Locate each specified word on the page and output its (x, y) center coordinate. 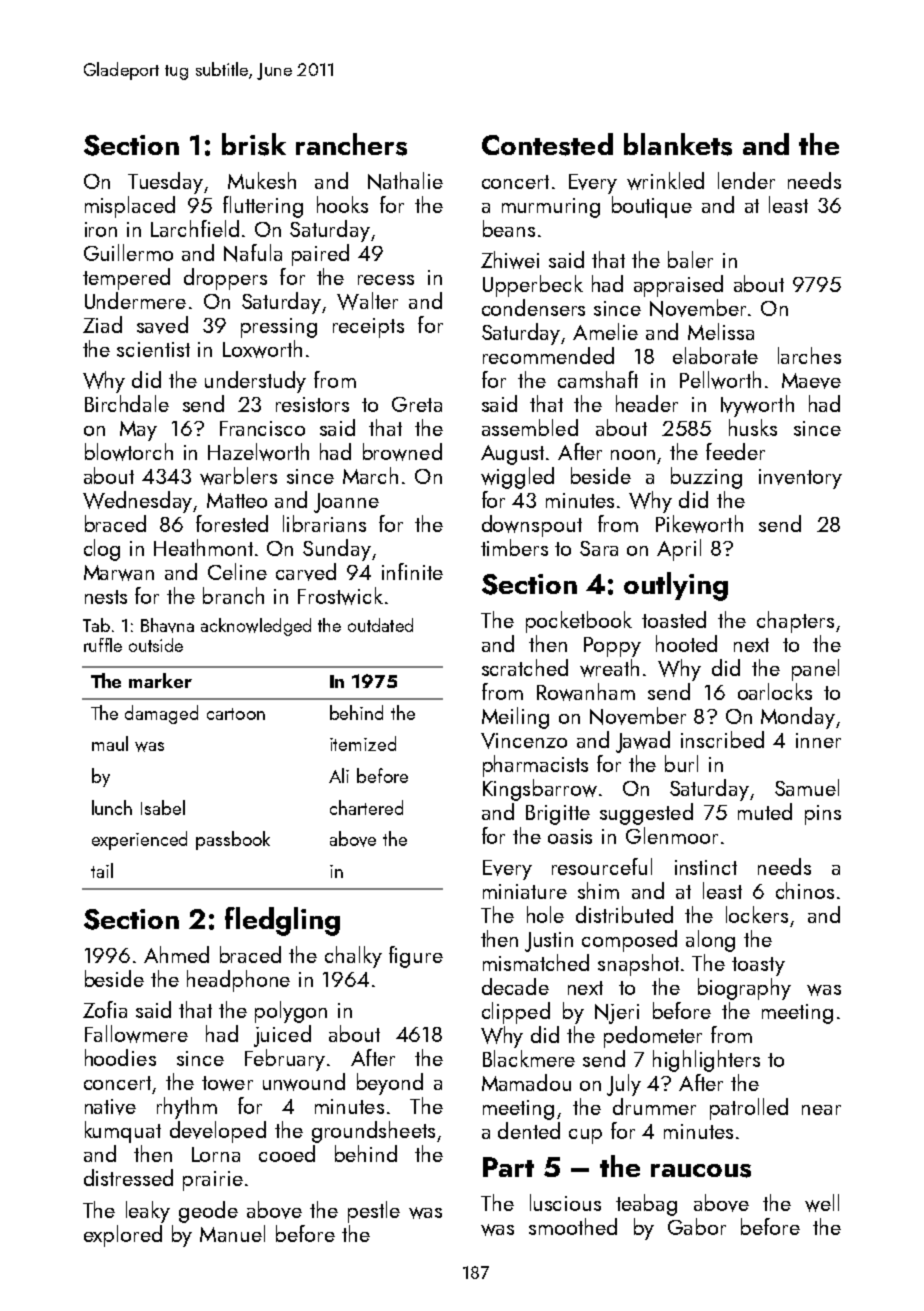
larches (809, 355)
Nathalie (405, 181)
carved (306, 572)
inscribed (722, 739)
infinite (412, 571)
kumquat (123, 1132)
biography (744, 989)
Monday (798, 718)
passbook (233, 840)
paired (320, 255)
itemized (363, 743)
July (624, 1085)
